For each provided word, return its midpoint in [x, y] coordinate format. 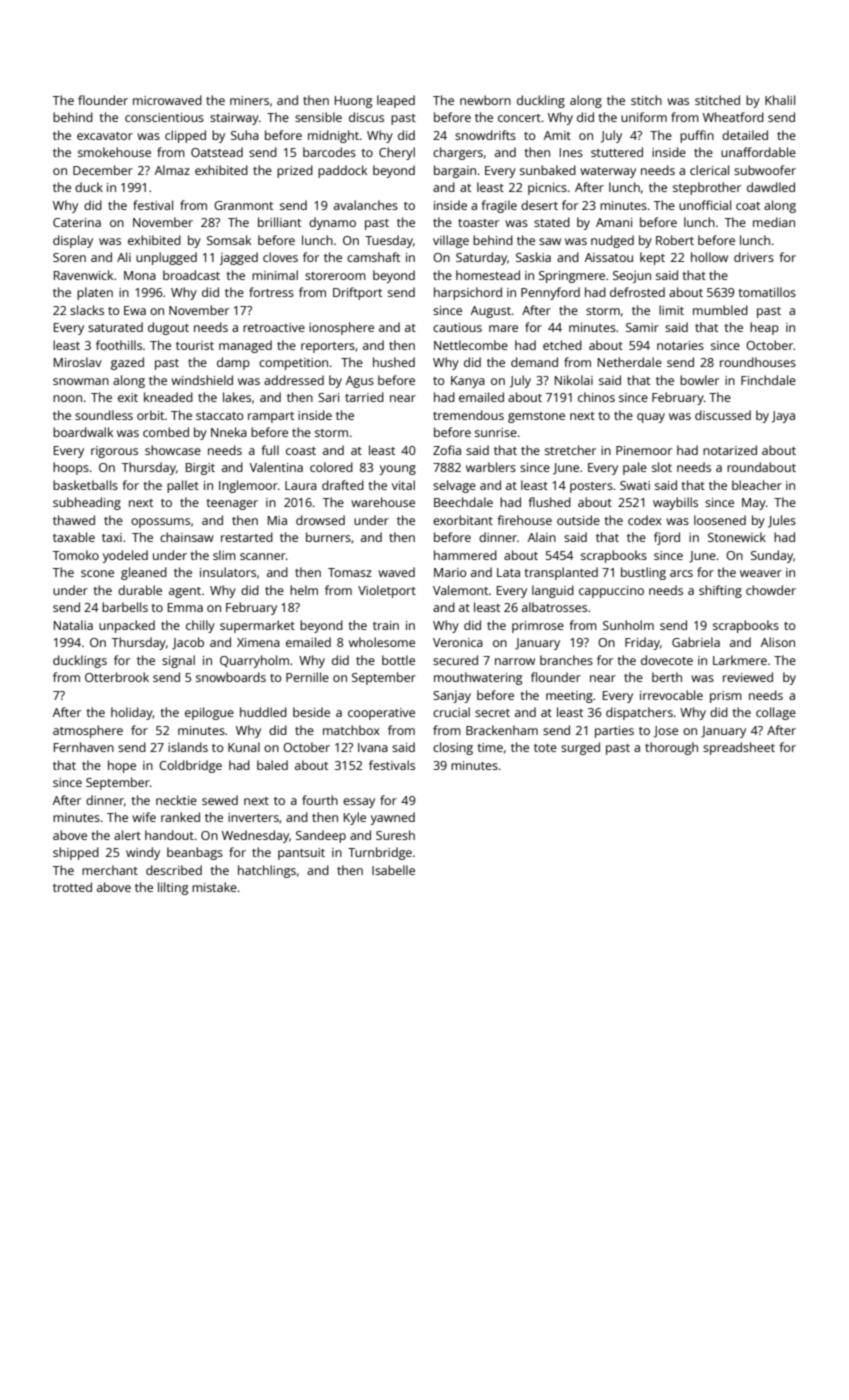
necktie [176, 800]
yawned [392, 818]
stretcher [570, 450]
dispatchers [639, 713]
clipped [185, 136]
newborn [485, 100]
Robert [675, 240]
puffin [697, 136]
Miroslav [78, 362]
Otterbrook [117, 677]
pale [635, 468]
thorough [671, 748]
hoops [71, 468]
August [491, 312]
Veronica [458, 642]
